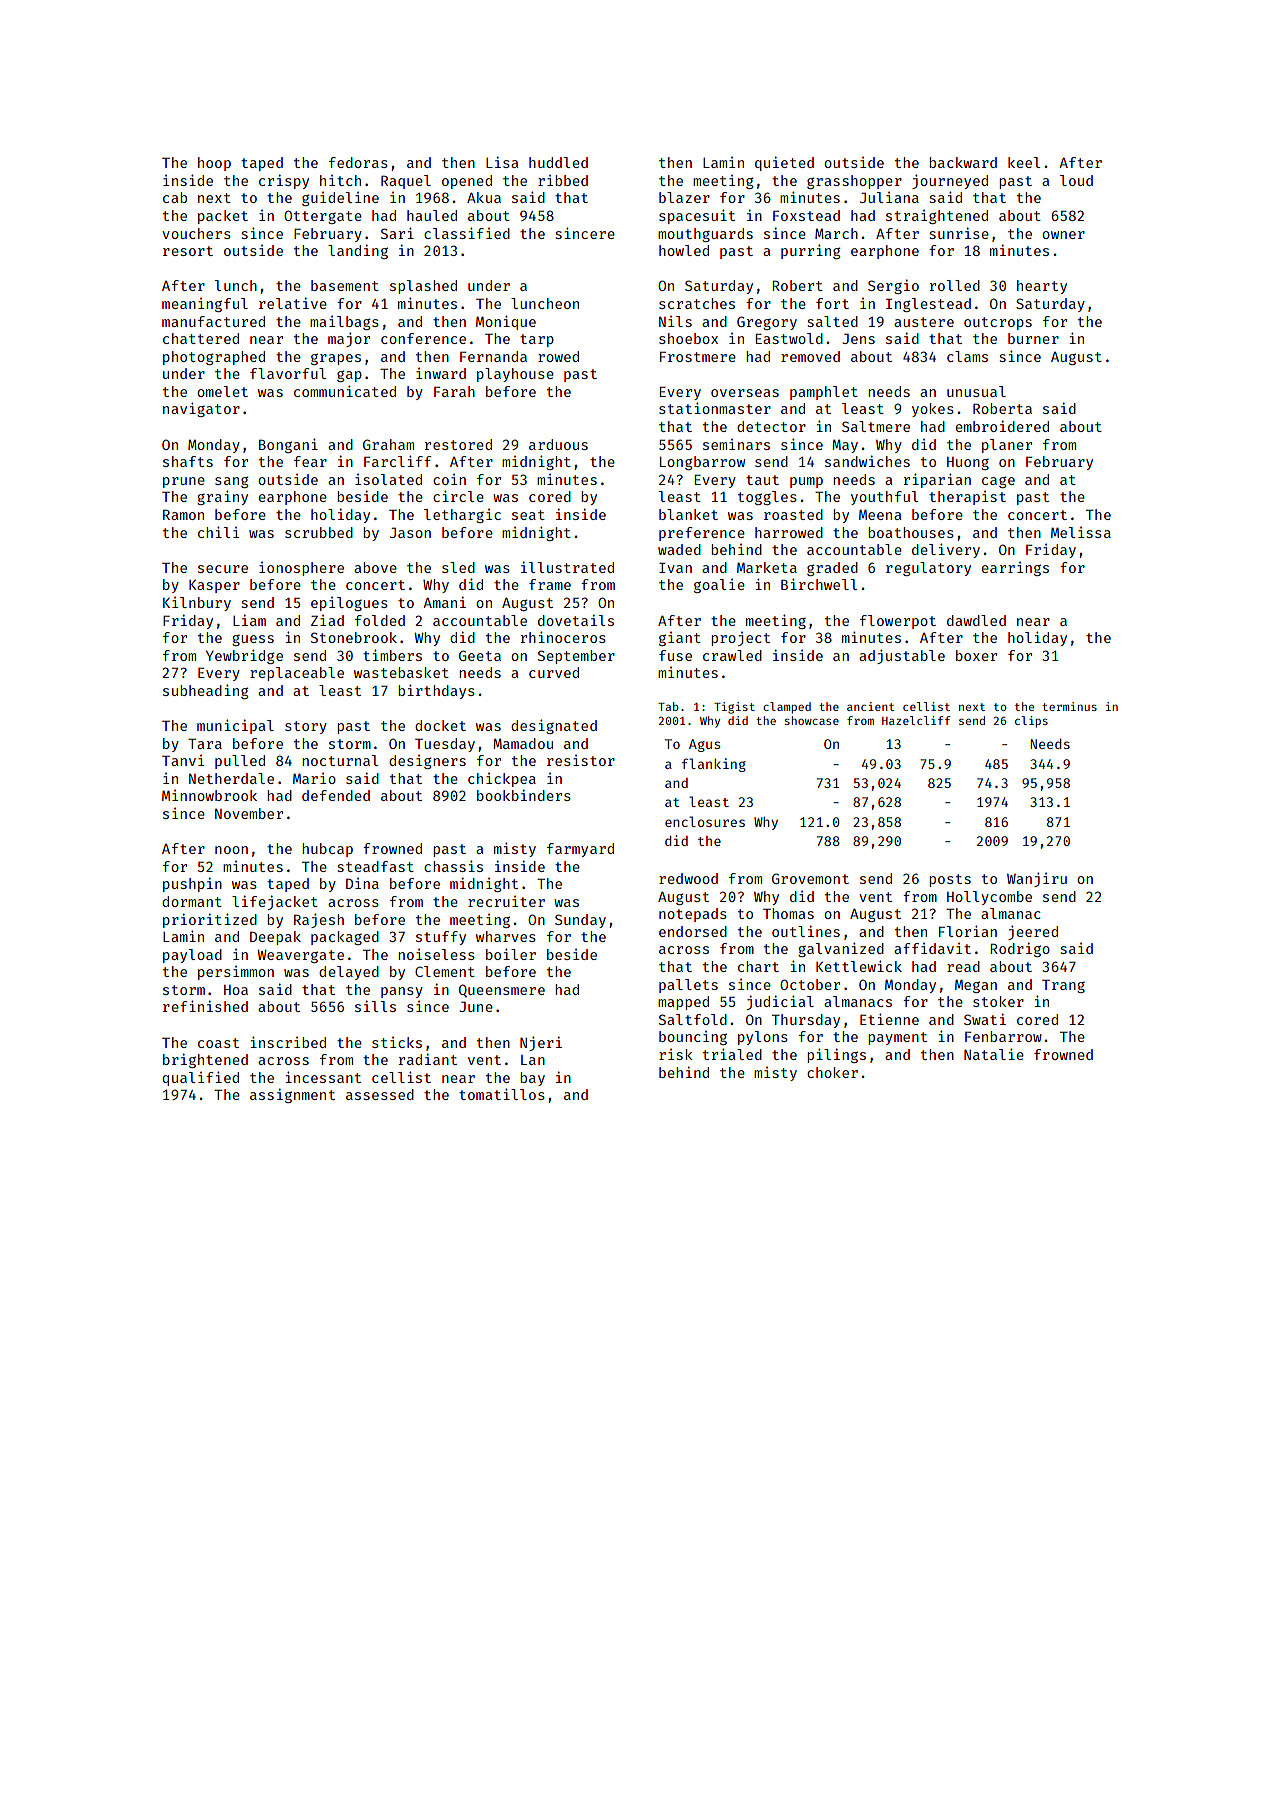  Describe the element at coordinates (206, 691) in the screenshot. I see `subheading` at that location.
